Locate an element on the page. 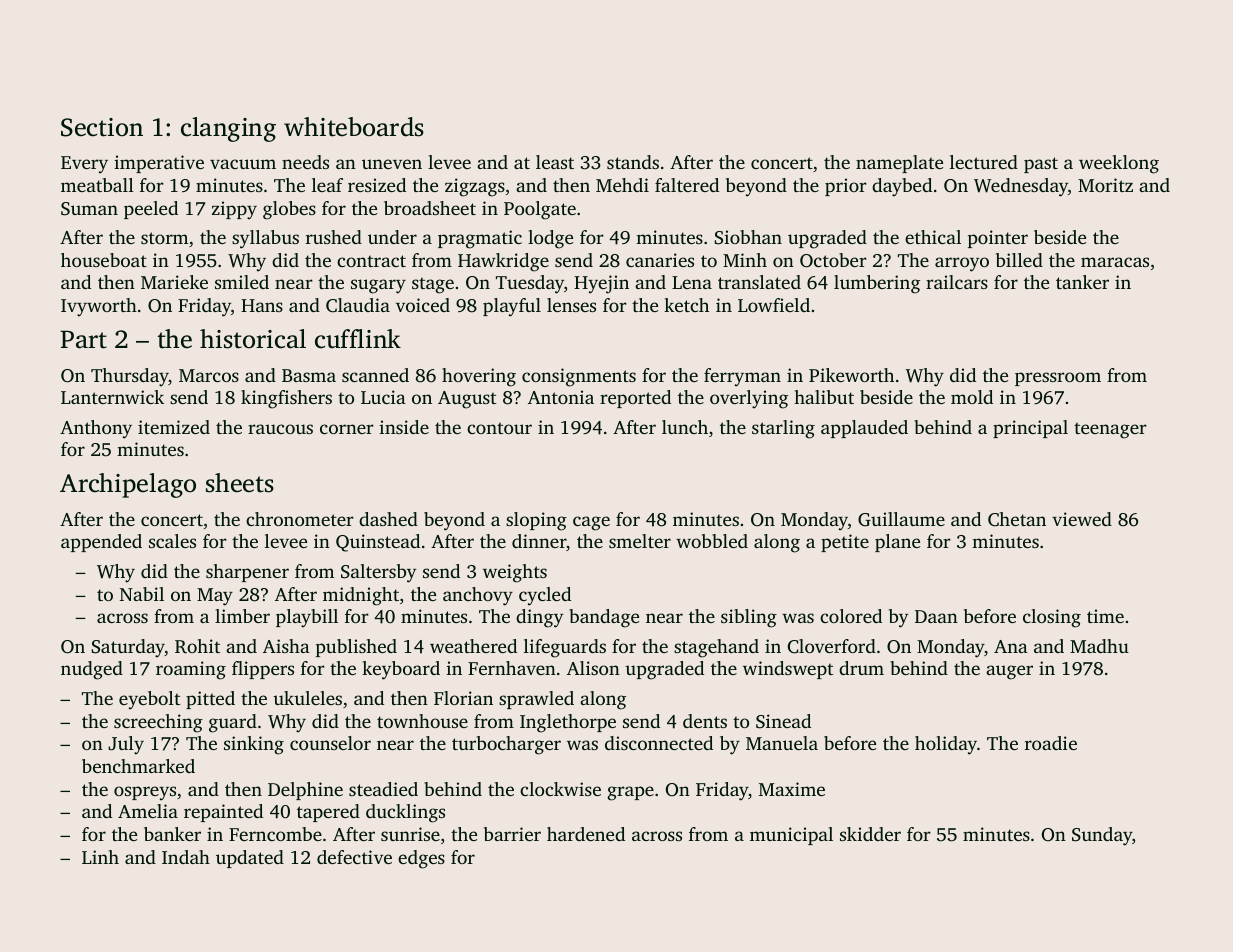 The image size is (1233, 952). whiteboards is located at coordinates (354, 127).
